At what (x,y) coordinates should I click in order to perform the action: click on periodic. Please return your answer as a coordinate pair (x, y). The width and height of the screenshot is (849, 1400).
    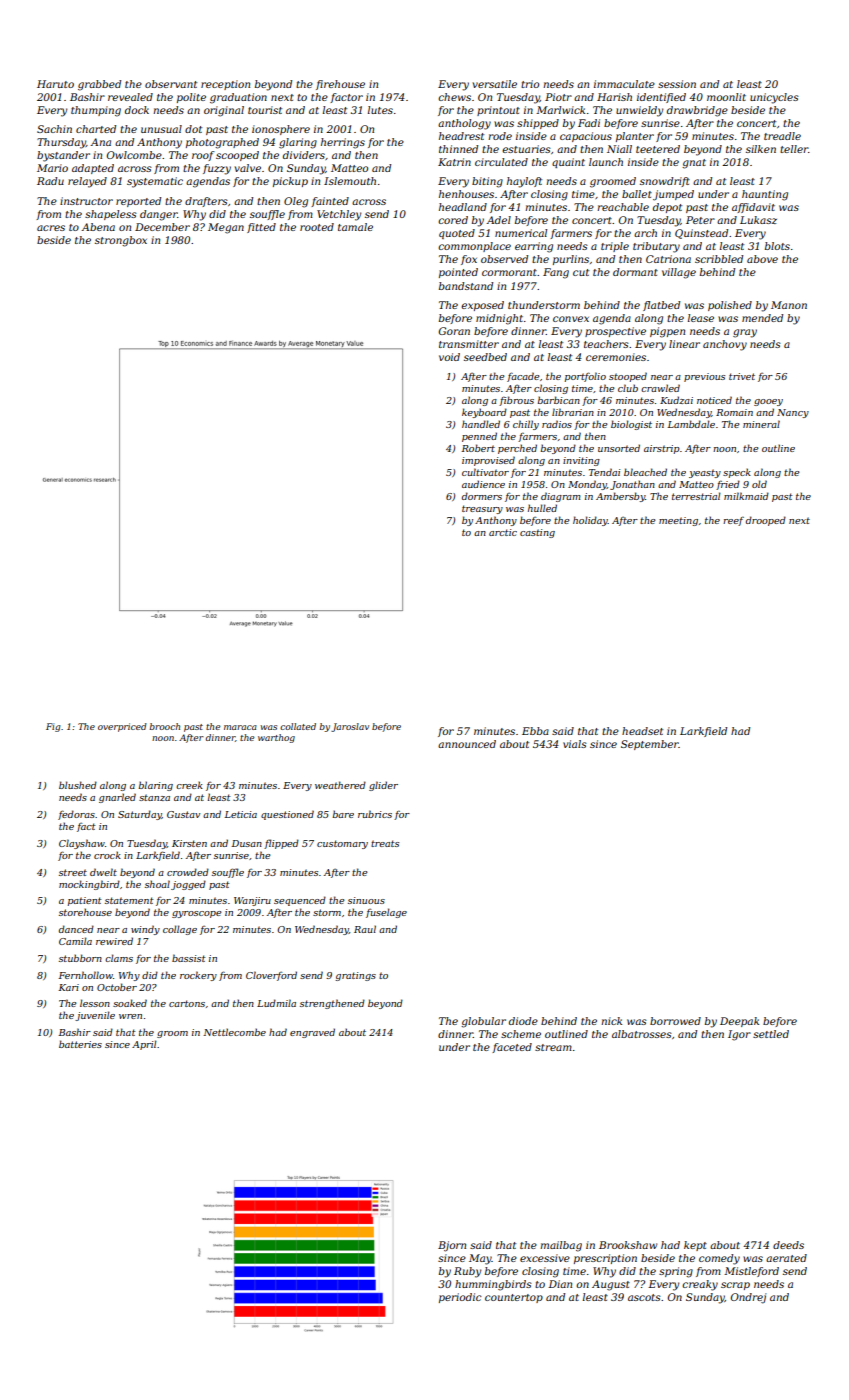
    Looking at the image, I should click on (460, 1298).
